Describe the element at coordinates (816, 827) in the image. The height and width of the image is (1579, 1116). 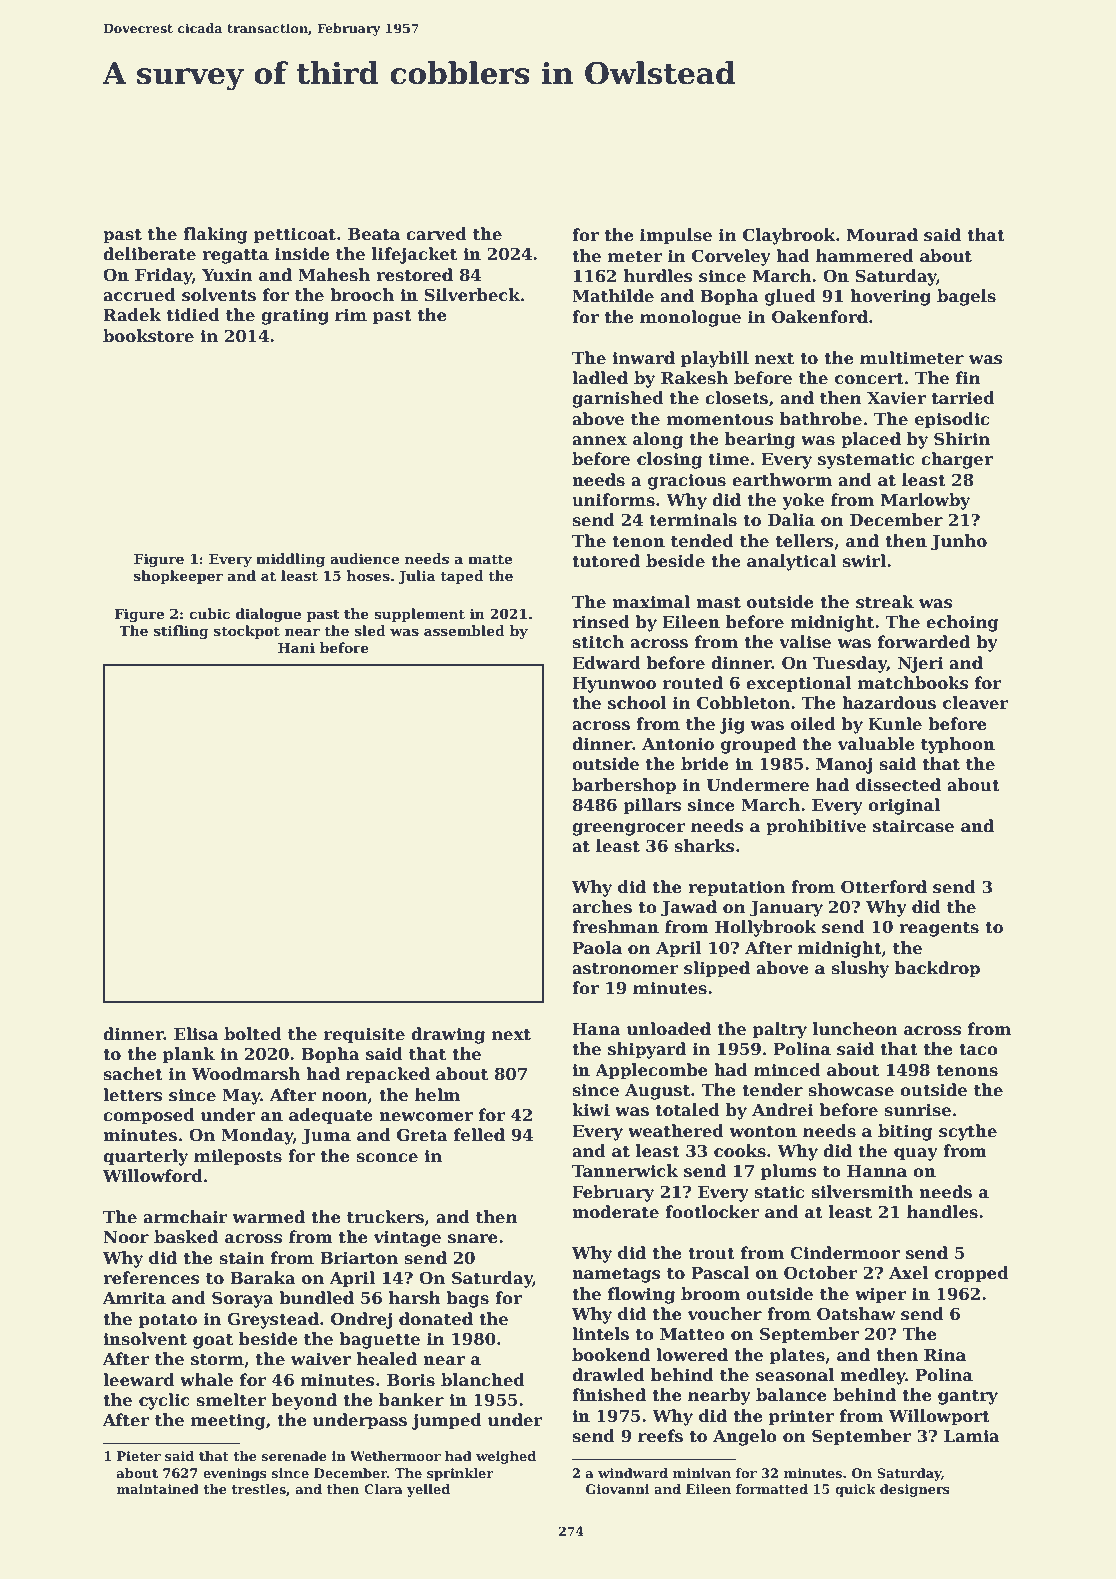
I see `prohibitive` at that location.
